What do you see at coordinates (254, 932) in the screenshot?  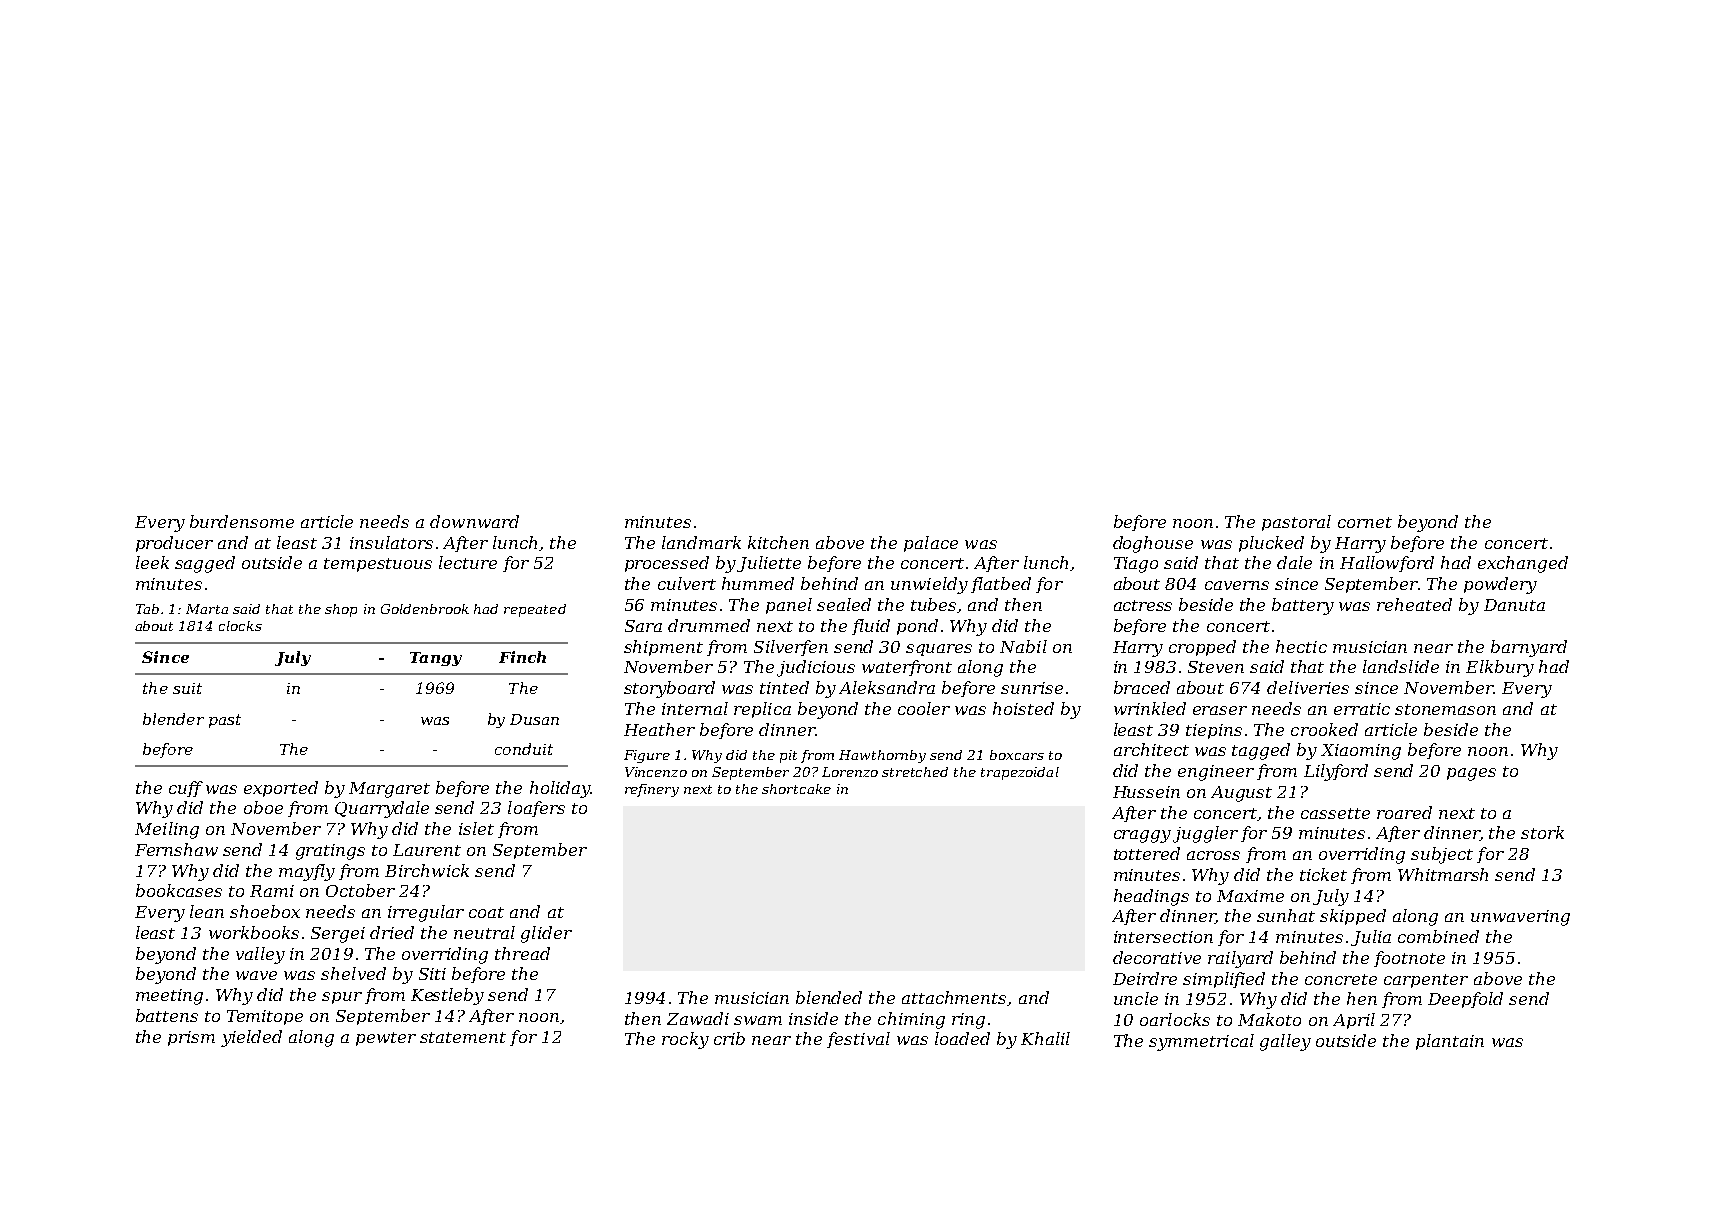 I see `workbooks` at bounding box center [254, 932].
